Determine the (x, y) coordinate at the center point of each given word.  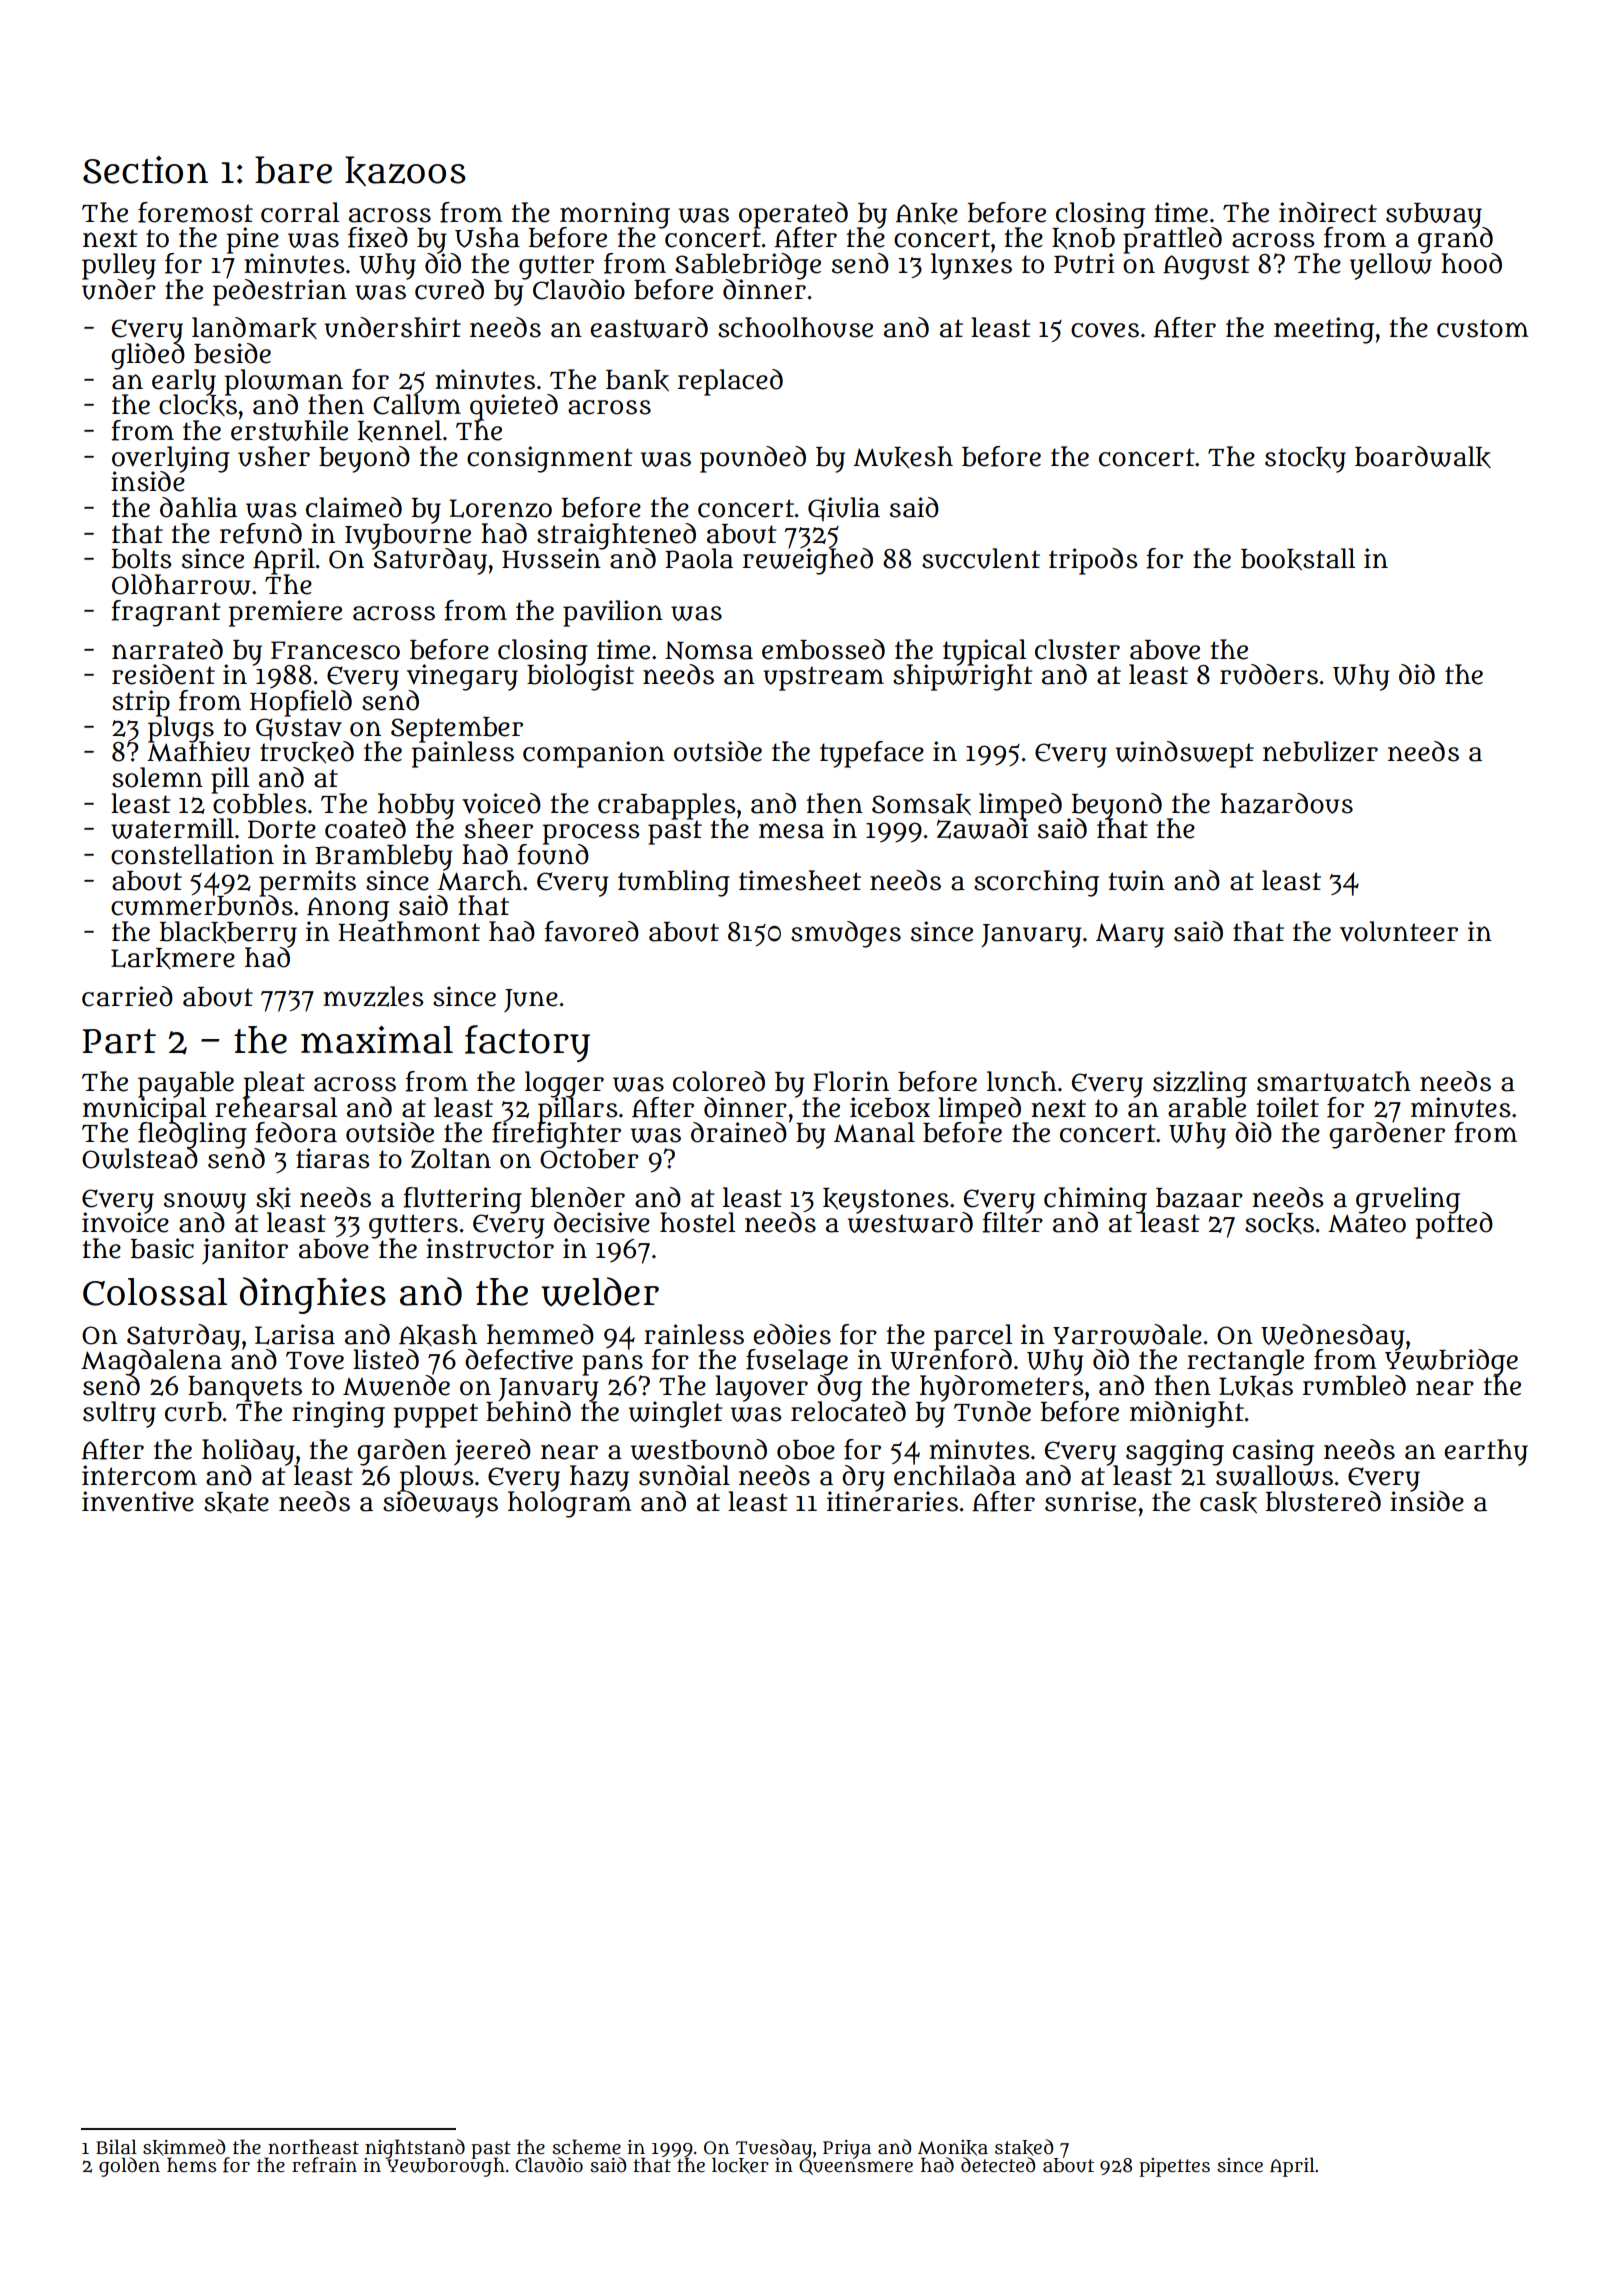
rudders (1269, 674)
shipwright (963, 678)
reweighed (808, 561)
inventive (138, 1501)
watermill (172, 828)
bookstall (1298, 559)
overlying (171, 459)
